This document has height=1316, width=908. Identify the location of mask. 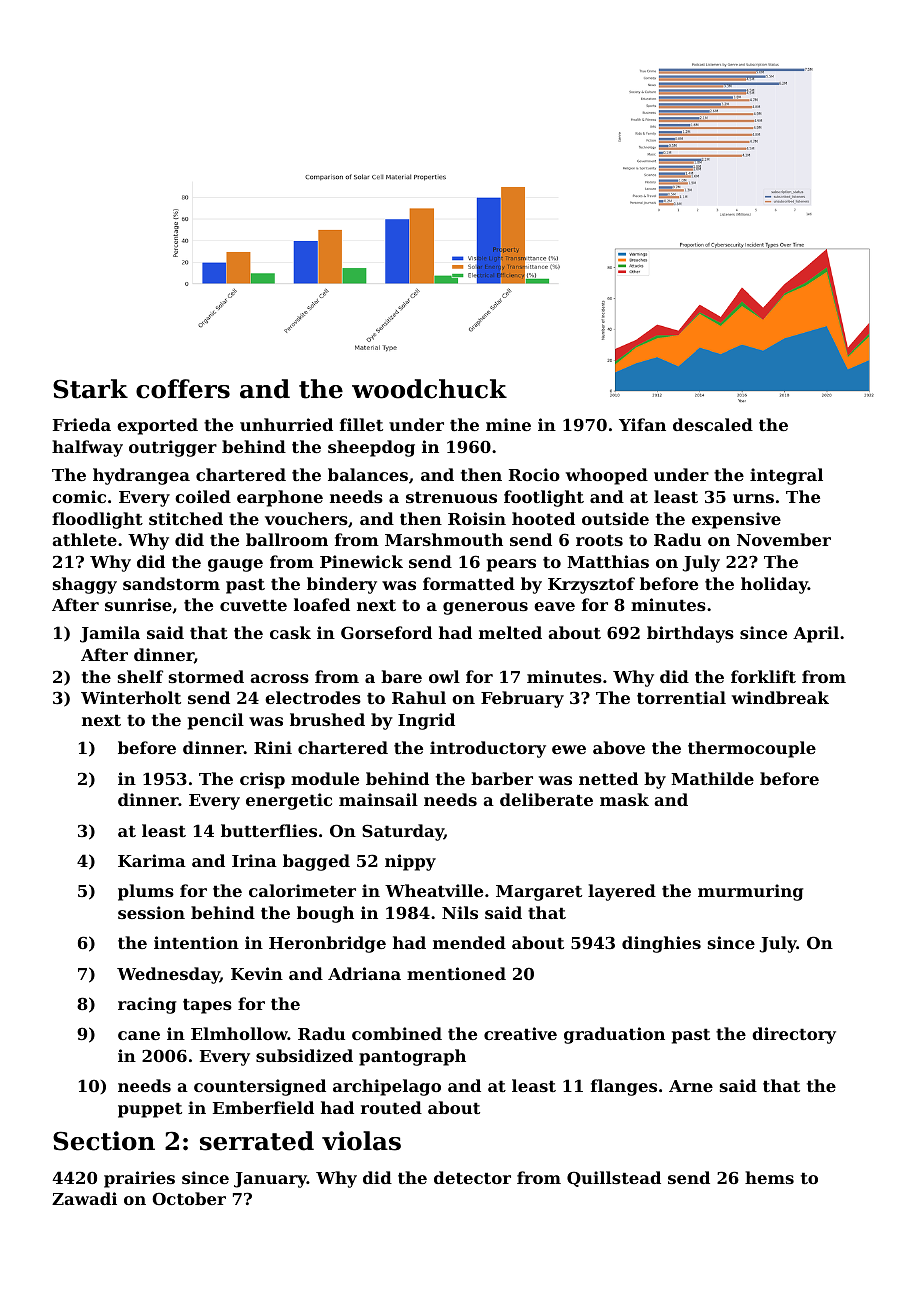
(624, 799).
